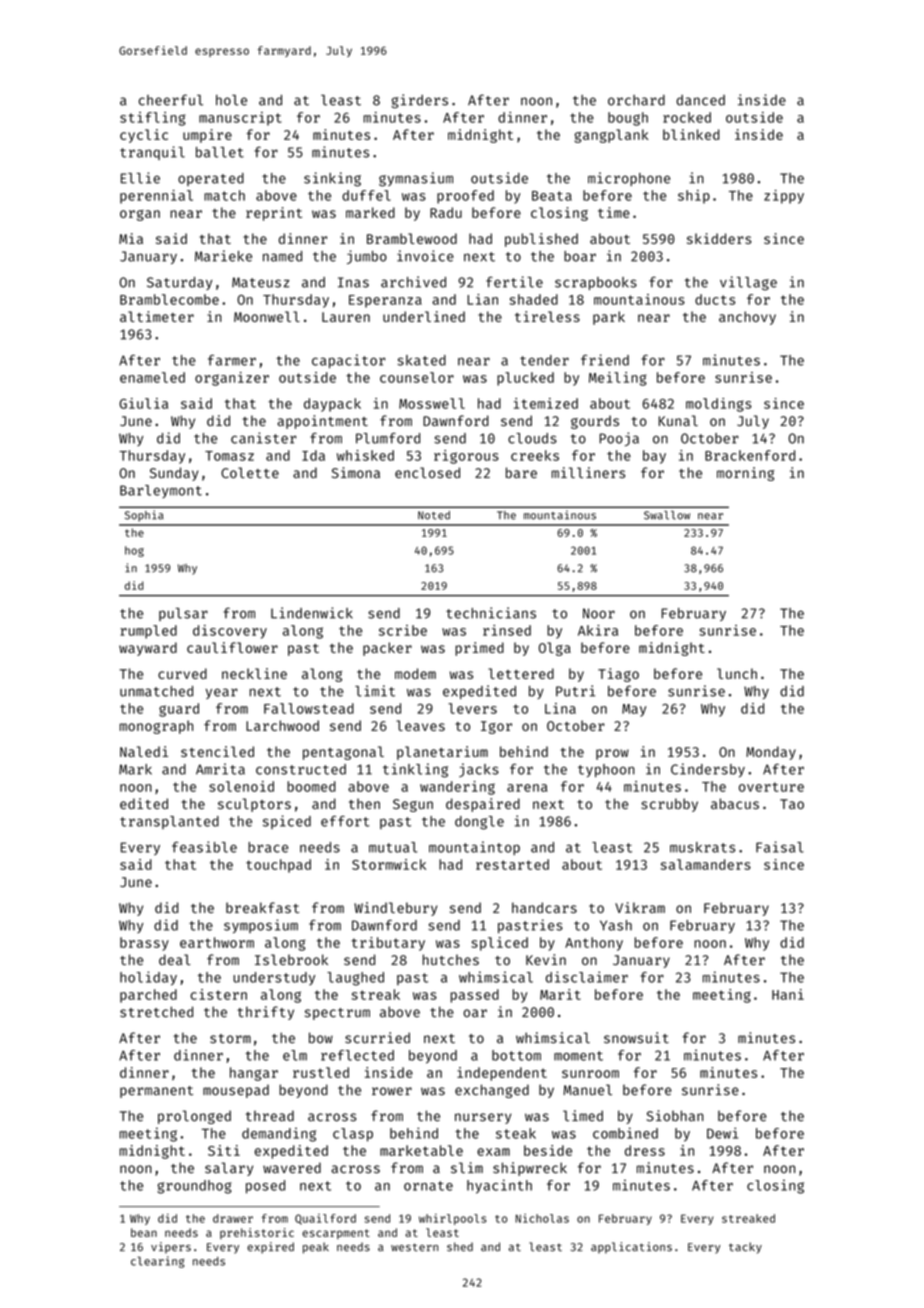  Describe the element at coordinates (232, 360) in the screenshot. I see `farmer` at that location.
